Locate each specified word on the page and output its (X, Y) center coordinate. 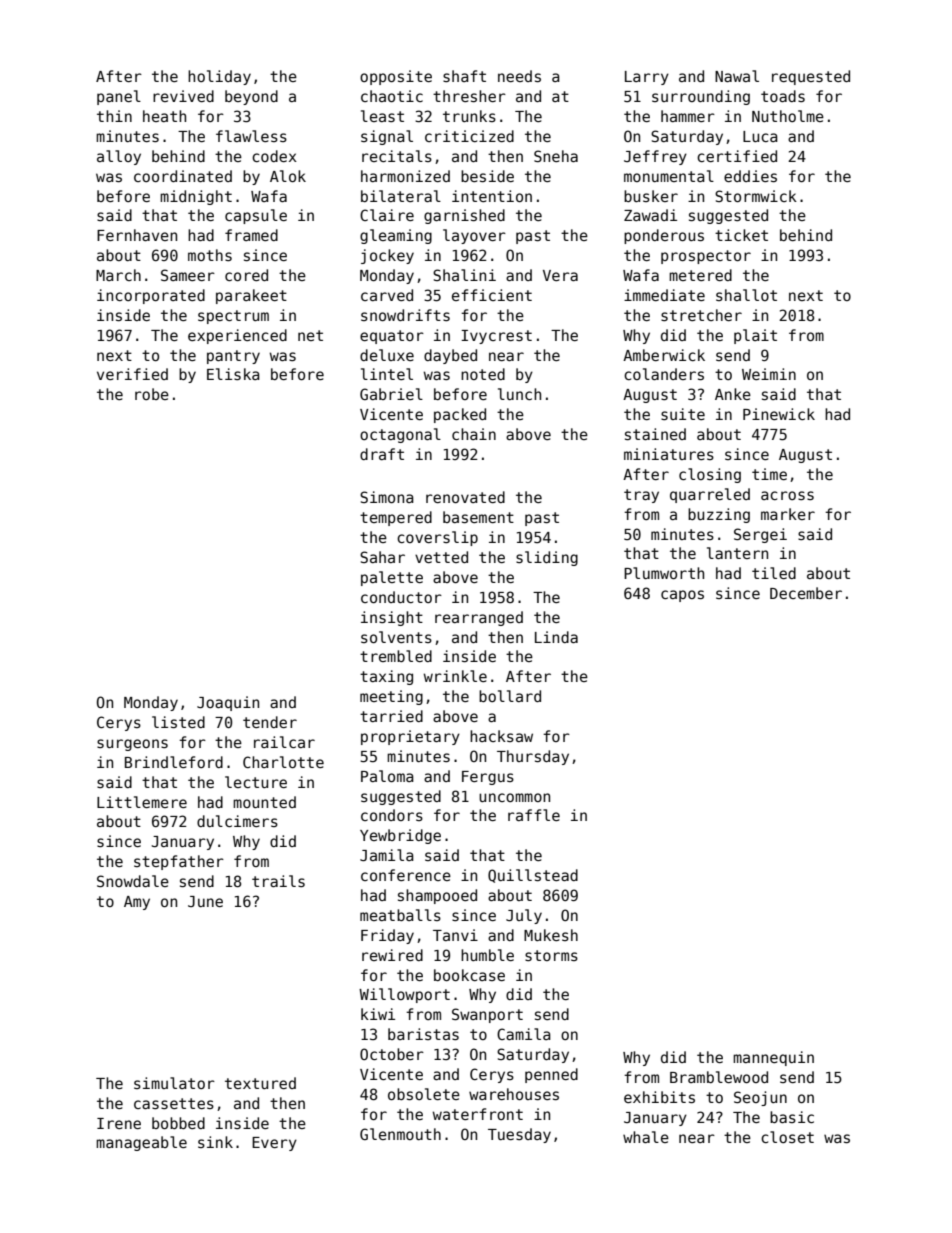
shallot (746, 295)
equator (392, 337)
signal (387, 137)
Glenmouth (400, 1134)
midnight (196, 197)
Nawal (737, 76)
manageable (141, 1143)
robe (152, 394)
